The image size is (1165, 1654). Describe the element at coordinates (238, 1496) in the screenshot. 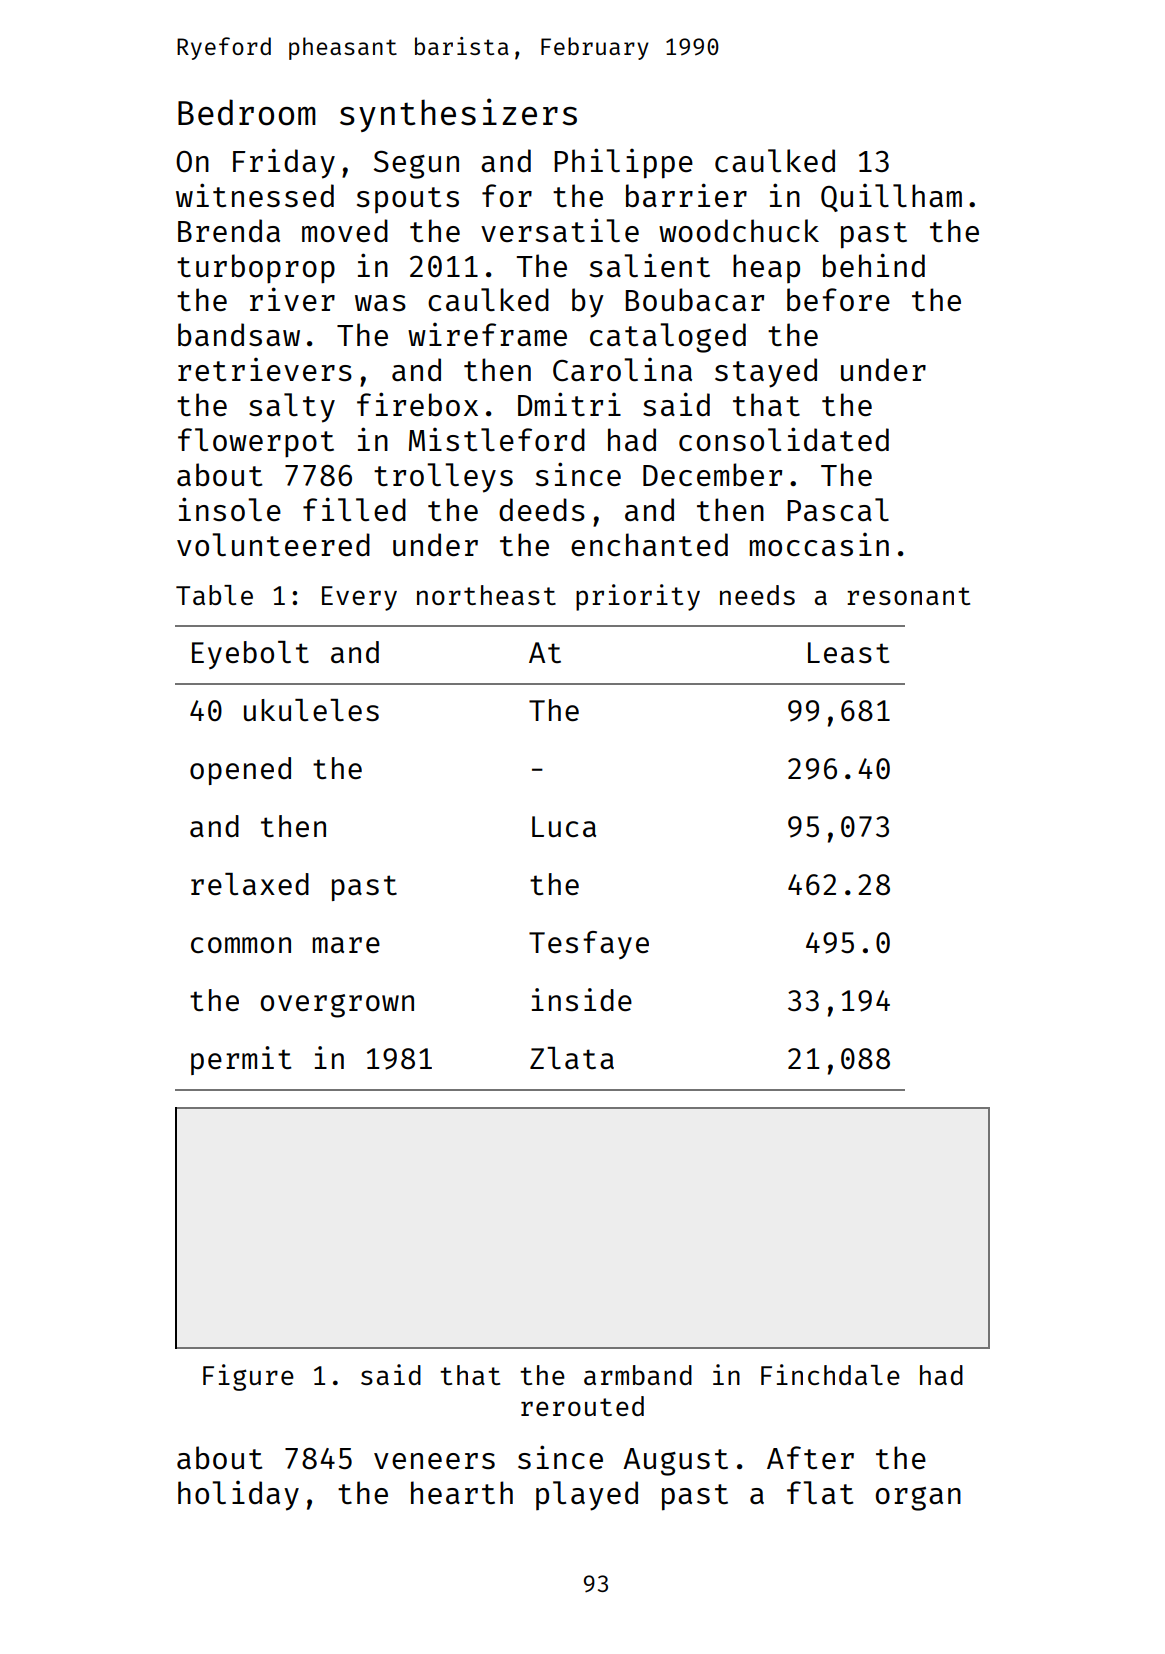

I see `holiday` at that location.
